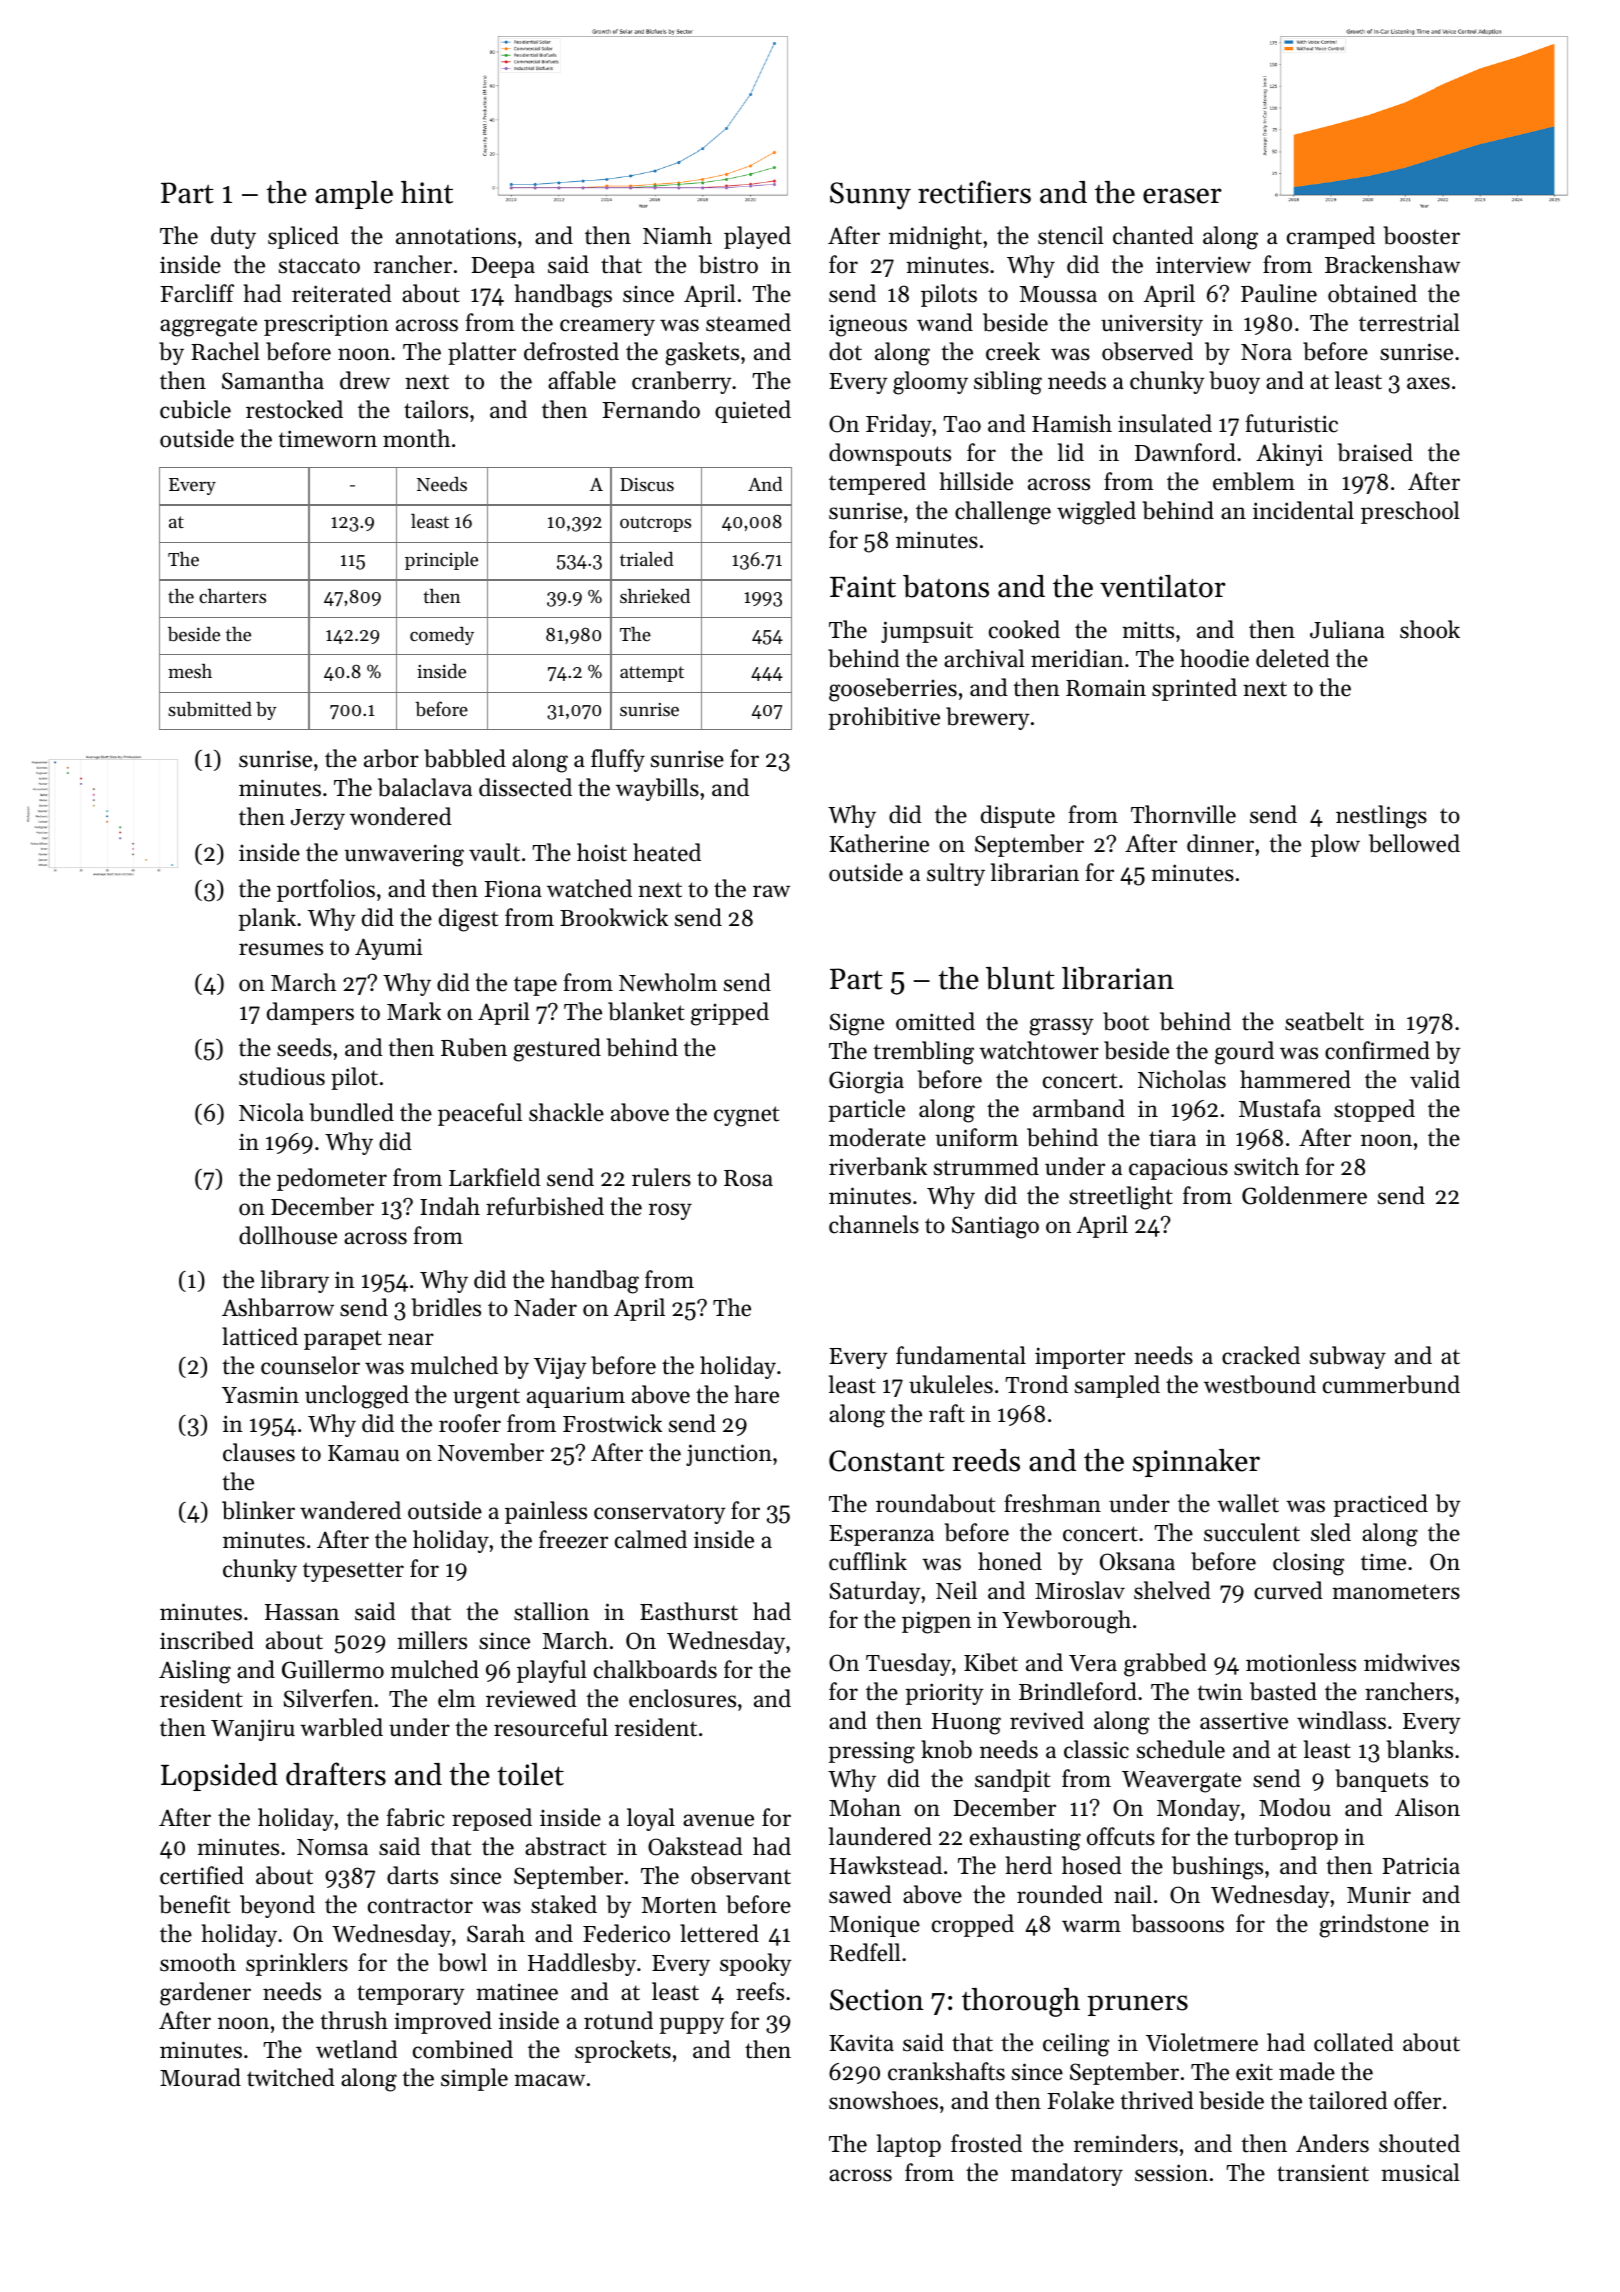 The width and height of the document is (1620, 2292). What do you see at coordinates (288, 1235) in the document?
I see `dollhouse` at bounding box center [288, 1235].
